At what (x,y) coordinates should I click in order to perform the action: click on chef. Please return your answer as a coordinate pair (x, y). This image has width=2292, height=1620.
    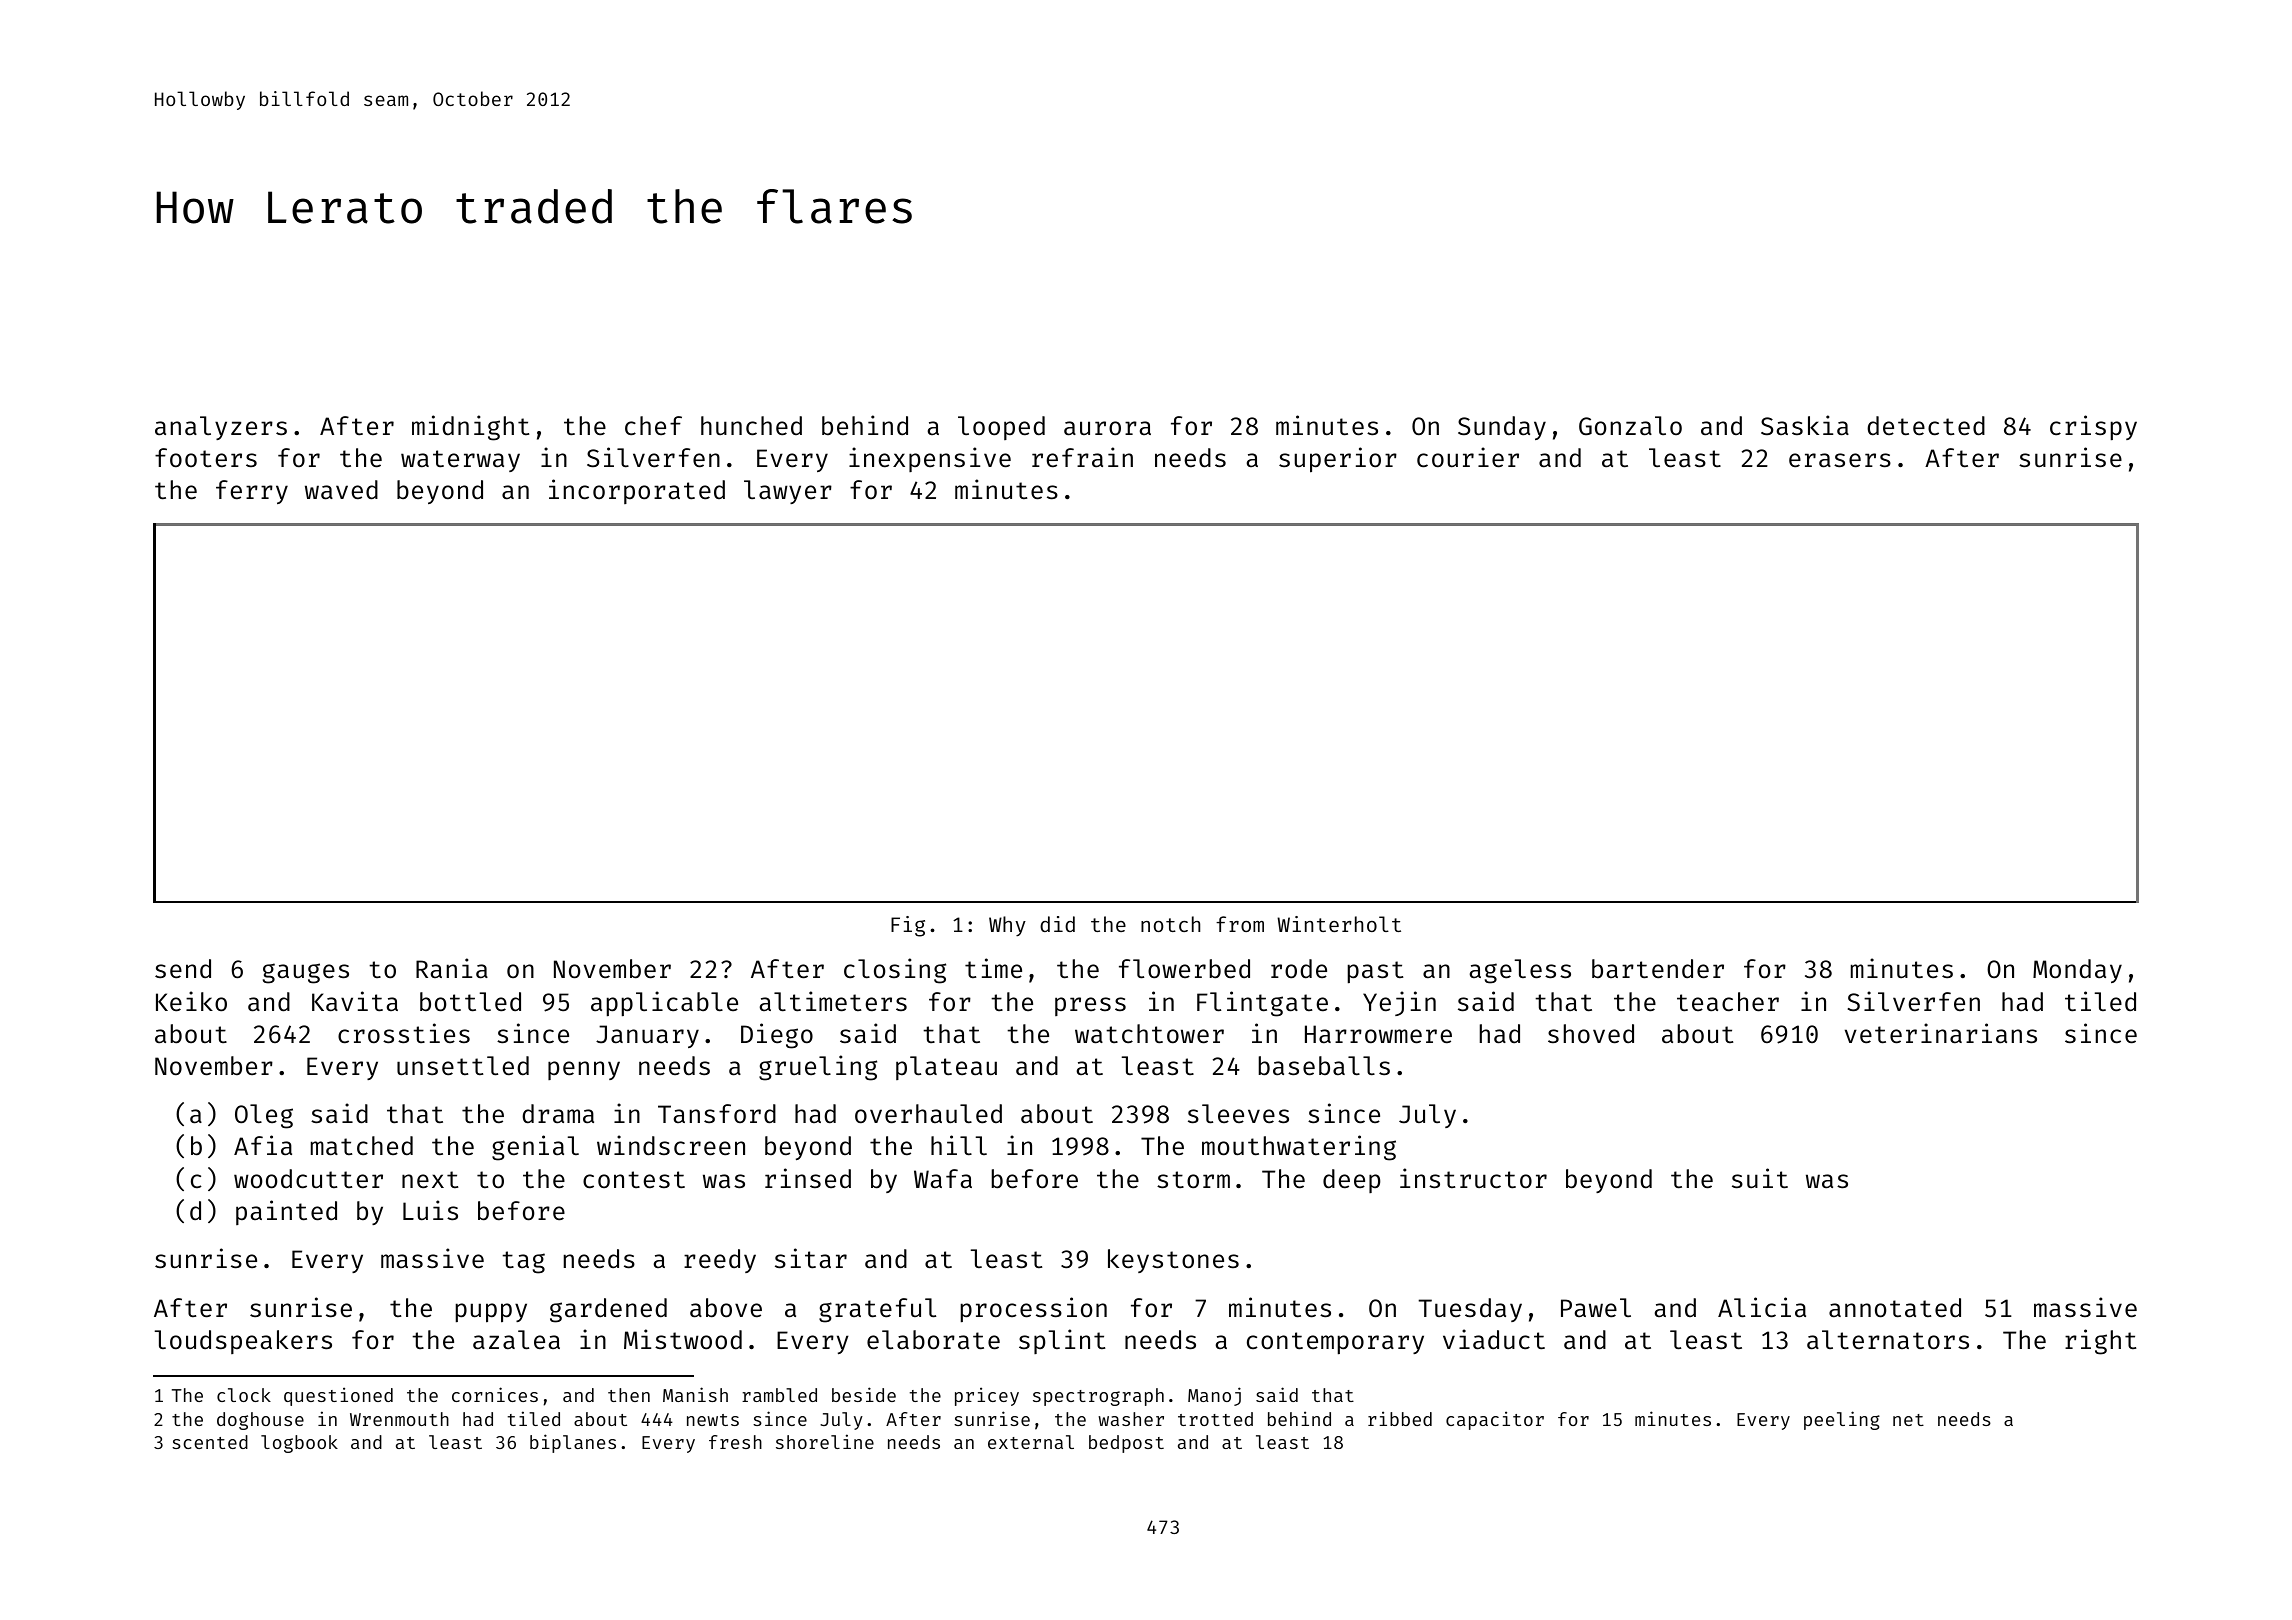
    Looking at the image, I should click on (653, 426).
